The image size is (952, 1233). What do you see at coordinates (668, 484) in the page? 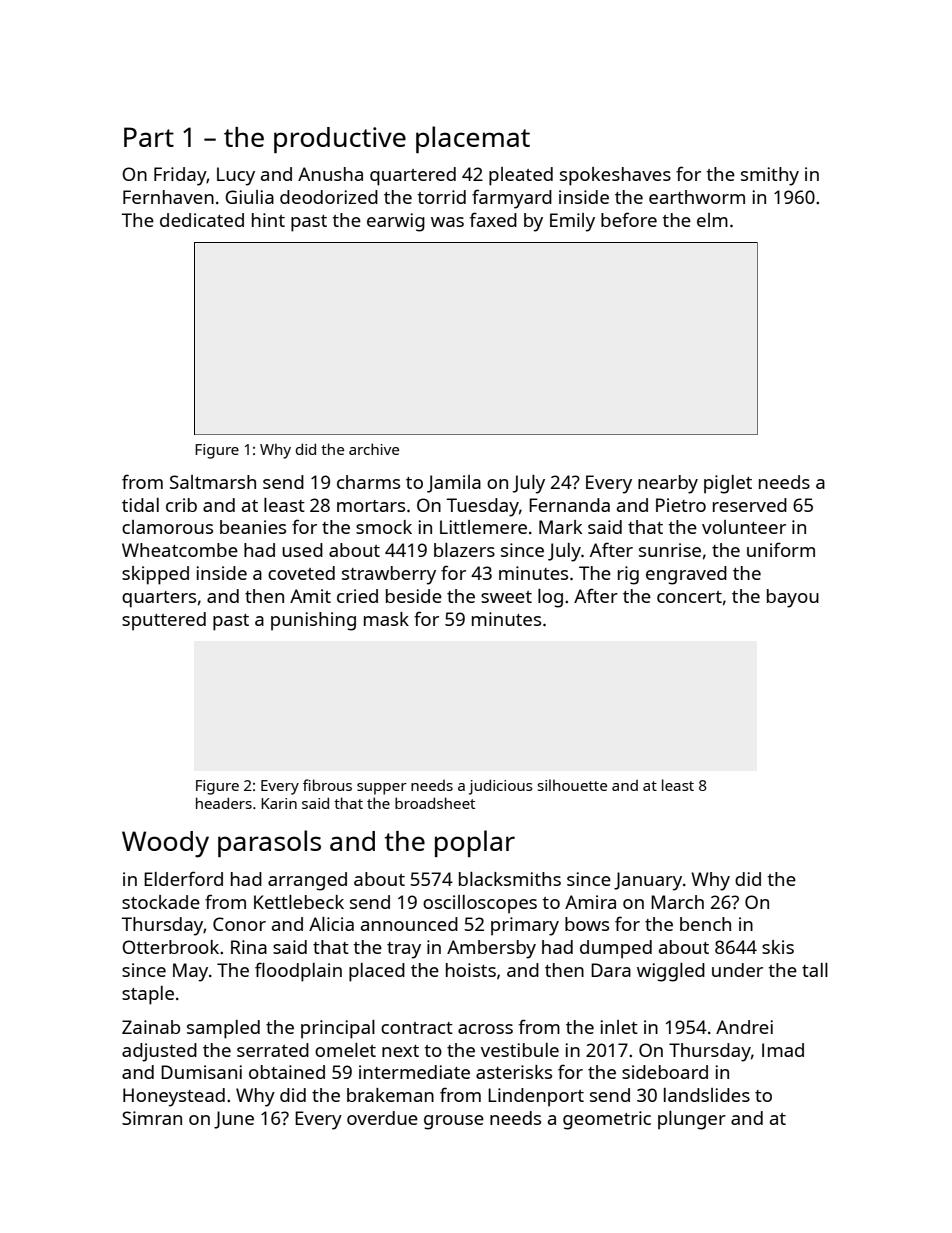
I see `nearby` at bounding box center [668, 484].
